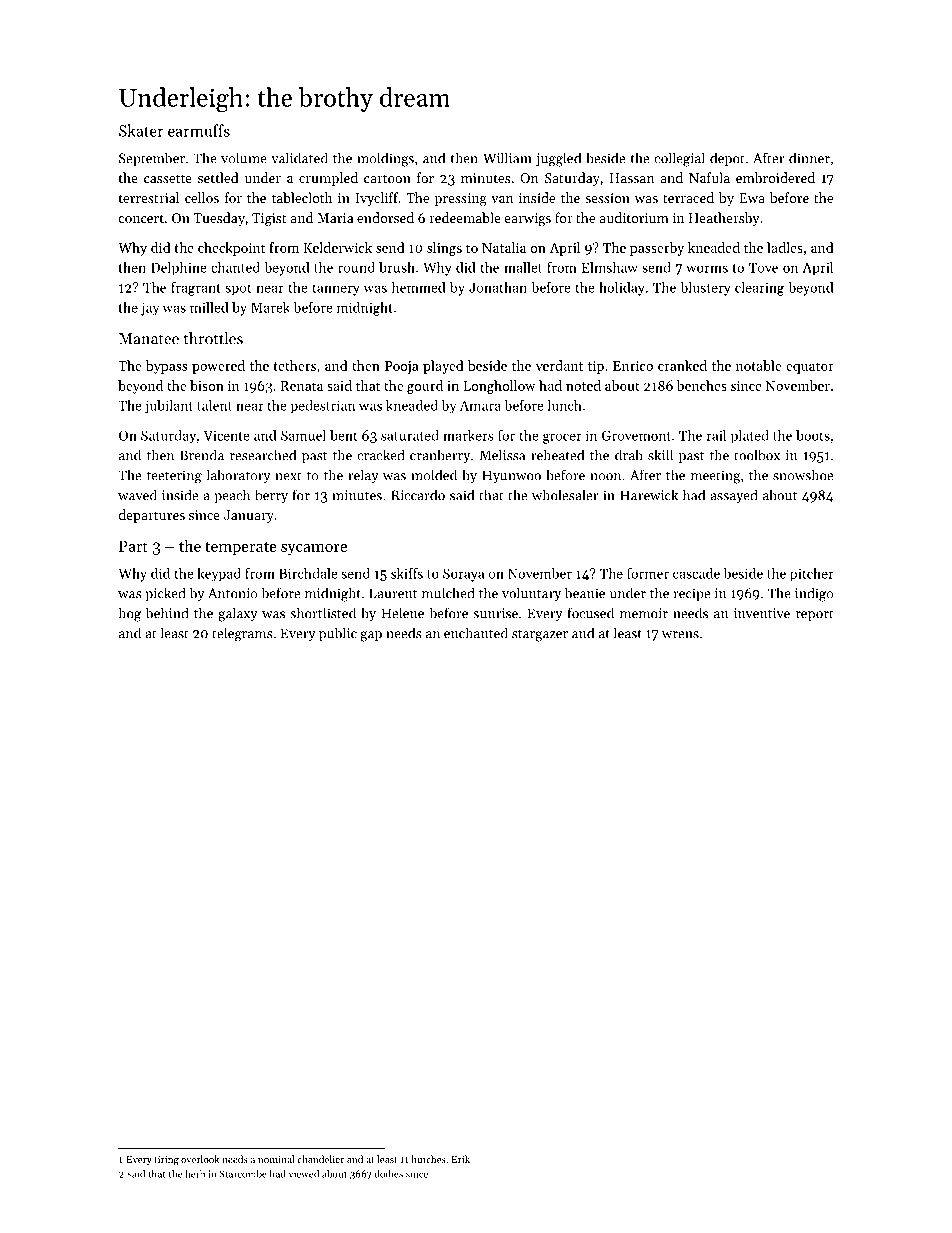 This page has width=952, height=1233. What do you see at coordinates (137, 495) in the page?
I see `waved` at bounding box center [137, 495].
